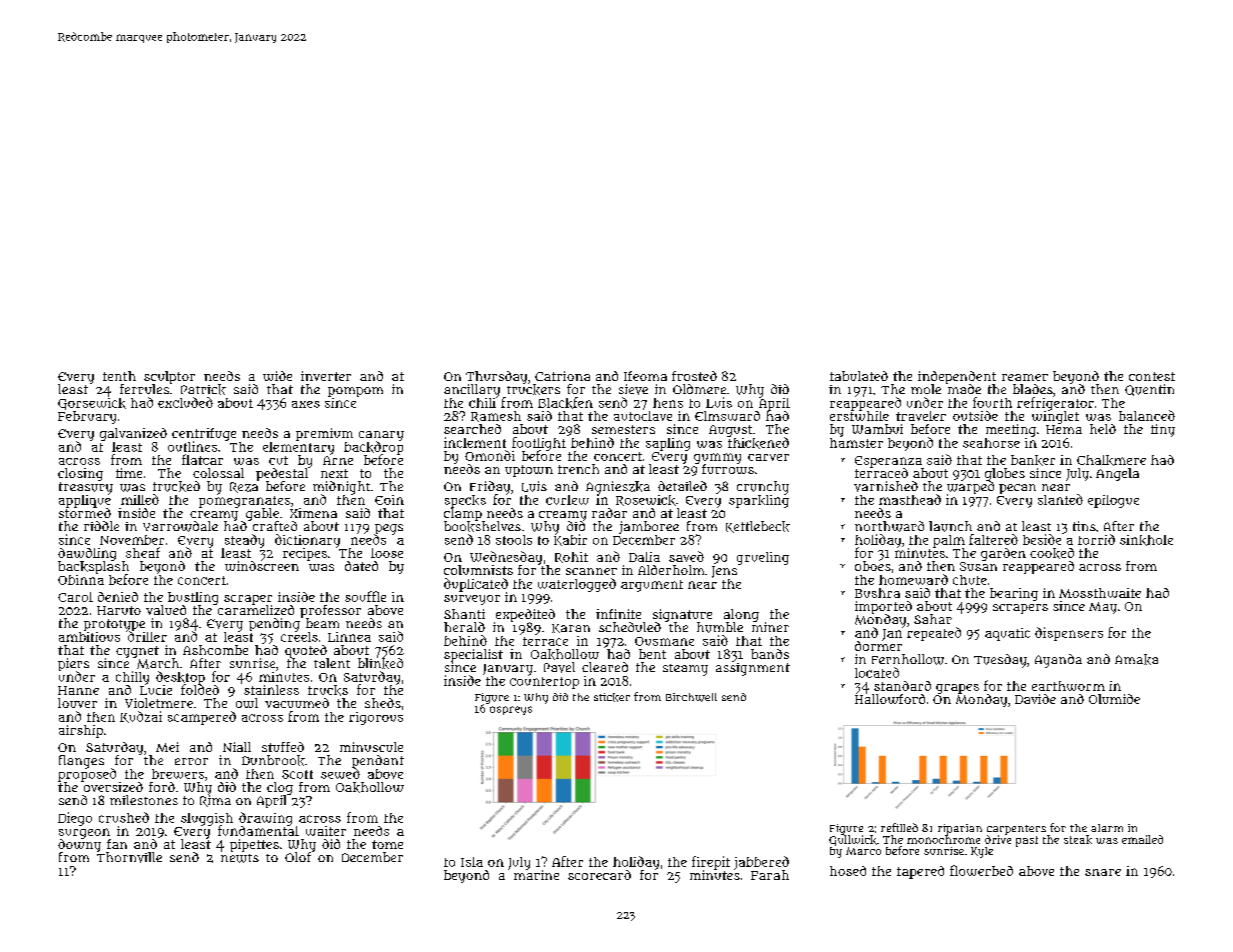 This page has height=952, width=1233. Describe the element at coordinates (1055, 417) in the page. I see `winglet` at that location.
